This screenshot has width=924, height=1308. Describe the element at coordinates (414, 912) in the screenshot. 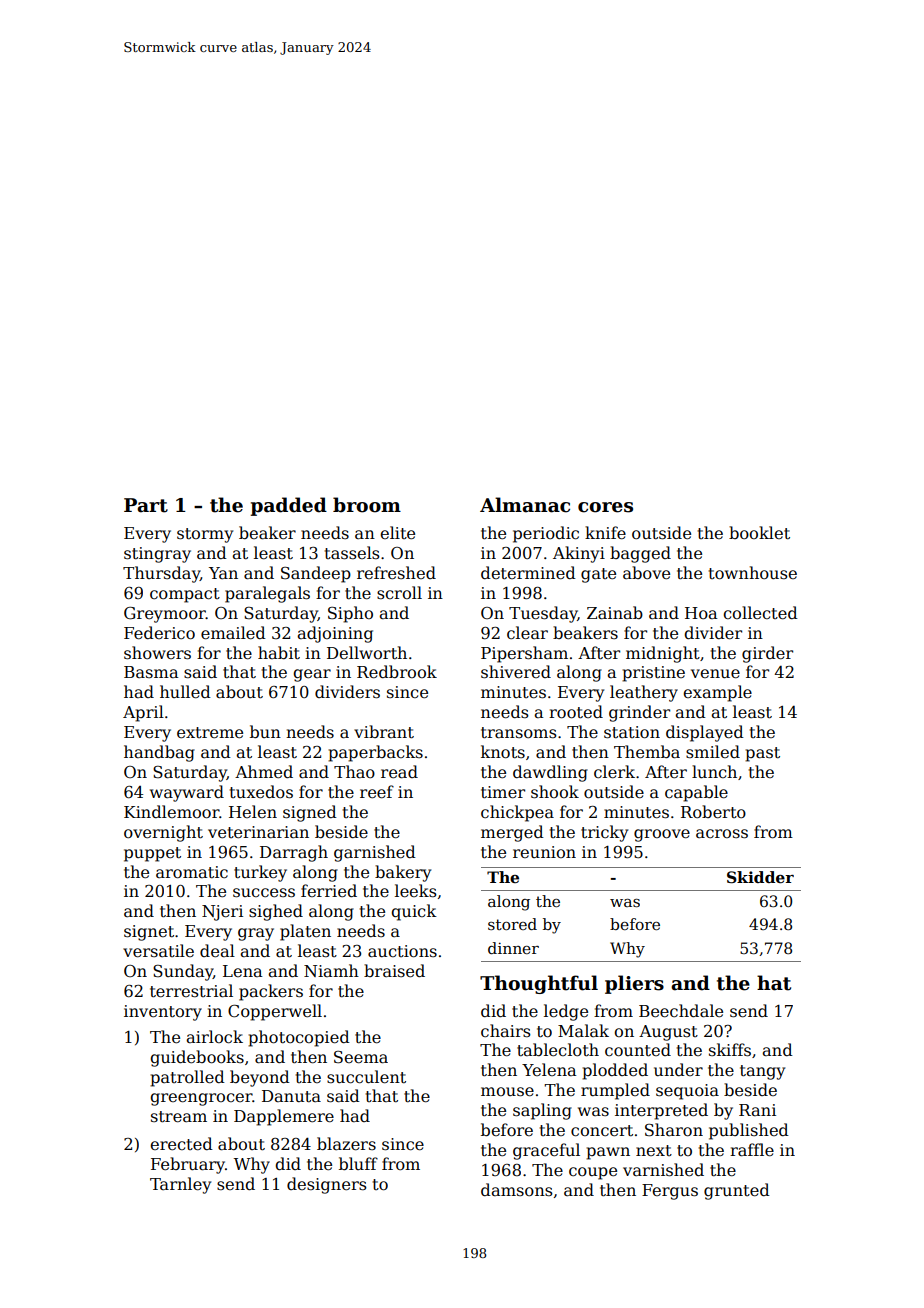

I see `quick` at that location.
